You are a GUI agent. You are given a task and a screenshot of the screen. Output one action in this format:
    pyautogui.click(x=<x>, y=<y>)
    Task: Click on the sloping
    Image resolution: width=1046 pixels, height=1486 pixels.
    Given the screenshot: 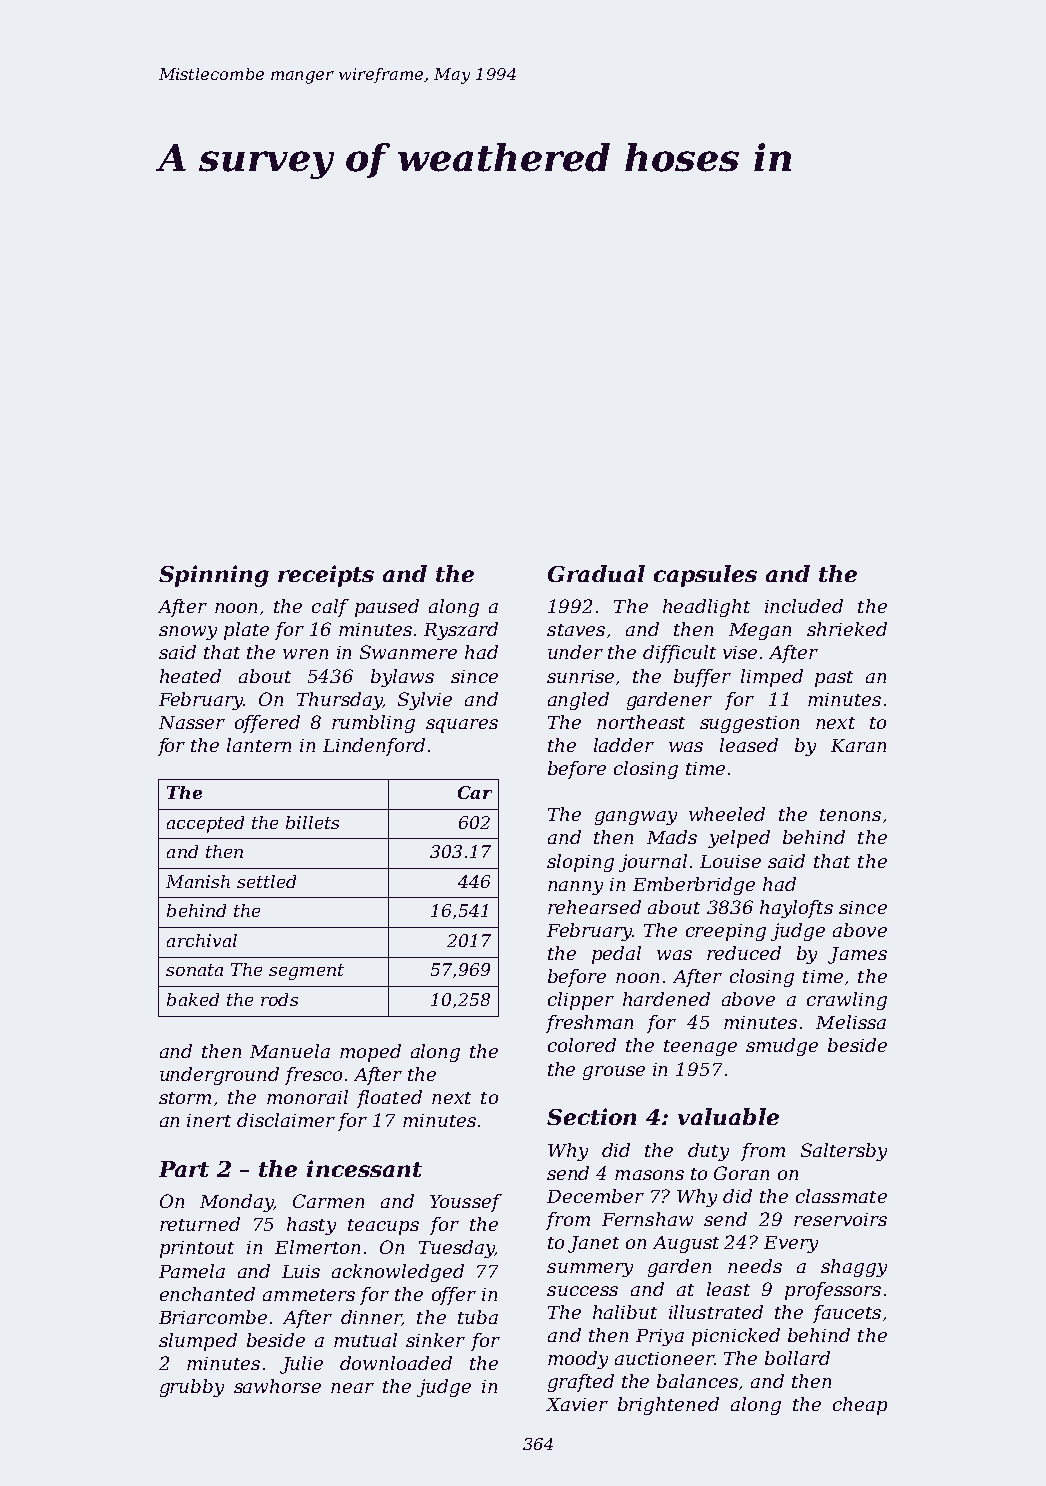 What is the action you would take?
    pyautogui.click(x=580, y=863)
